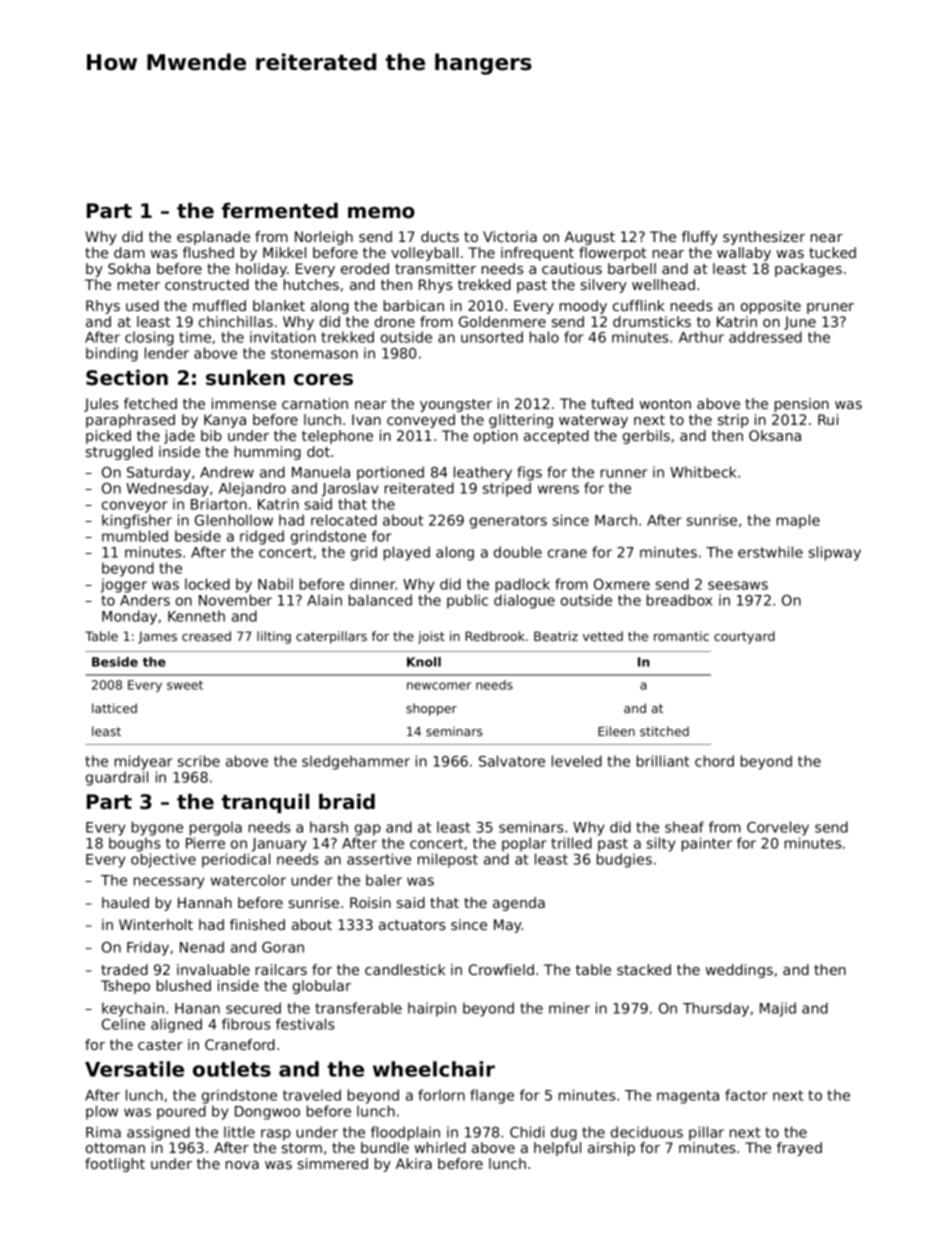 The height and width of the document is (1233, 952). I want to click on fluffy, so click(700, 238).
